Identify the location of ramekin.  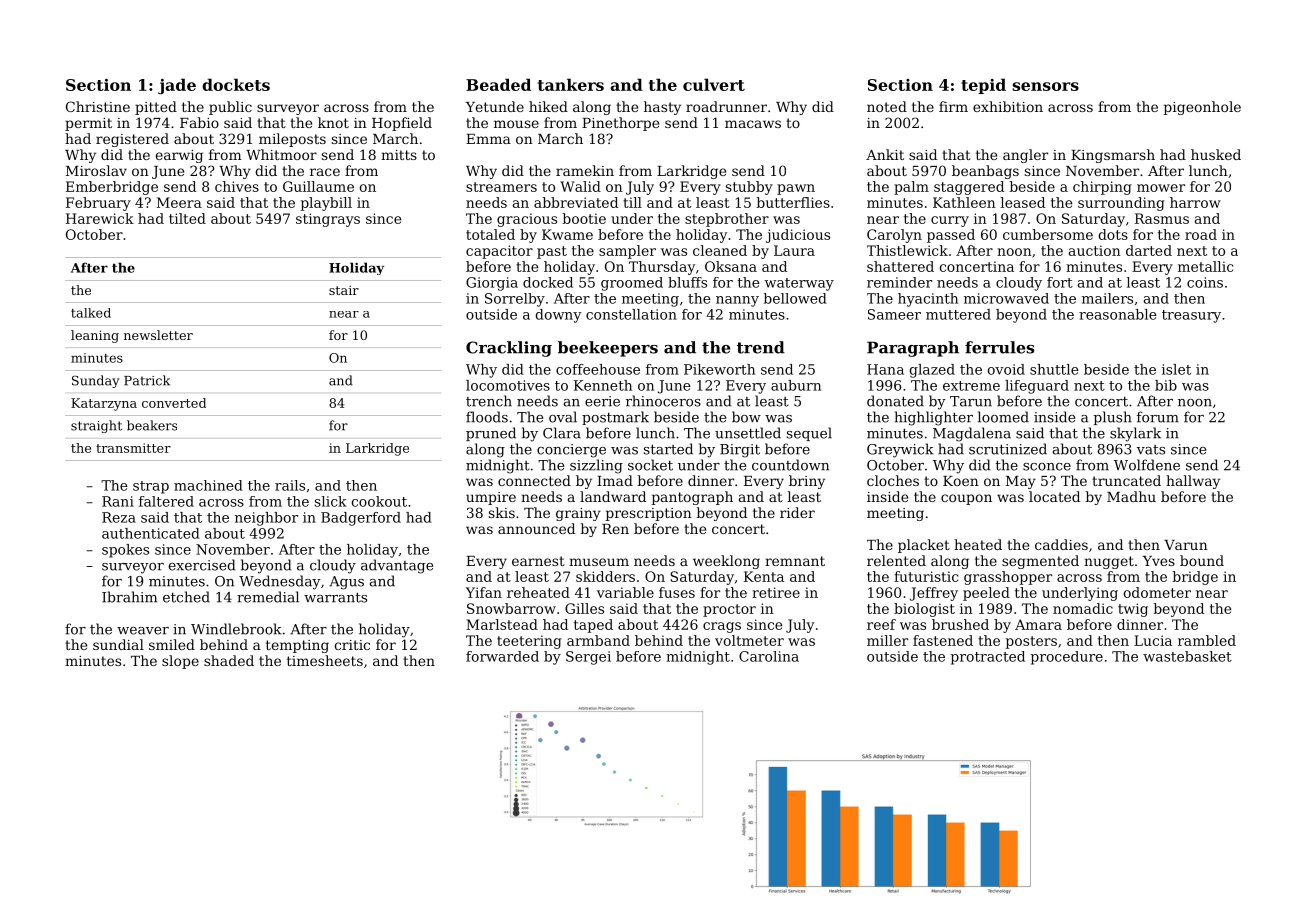
(585, 170).
